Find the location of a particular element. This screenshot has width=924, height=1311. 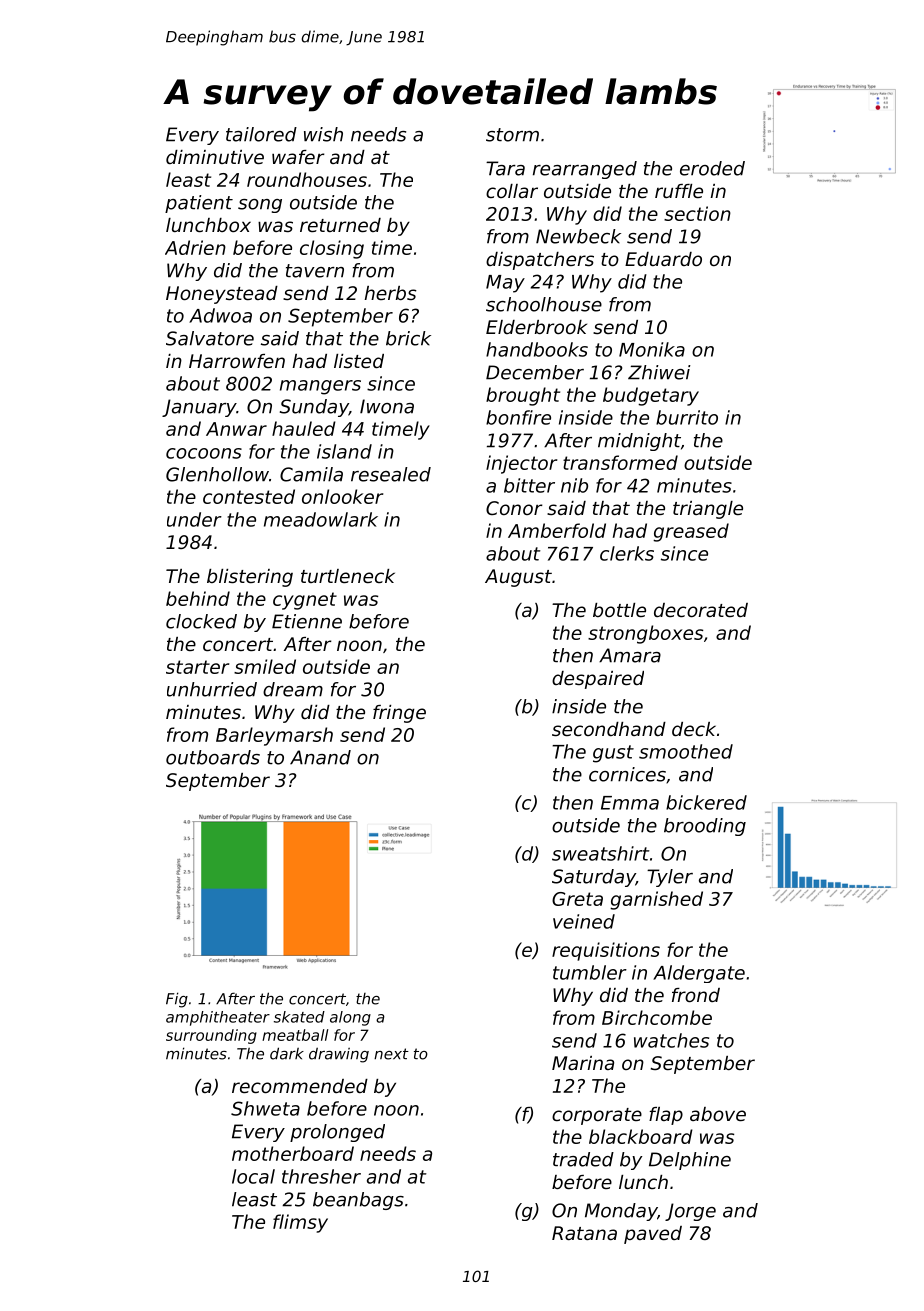

strongboxes is located at coordinates (645, 634).
